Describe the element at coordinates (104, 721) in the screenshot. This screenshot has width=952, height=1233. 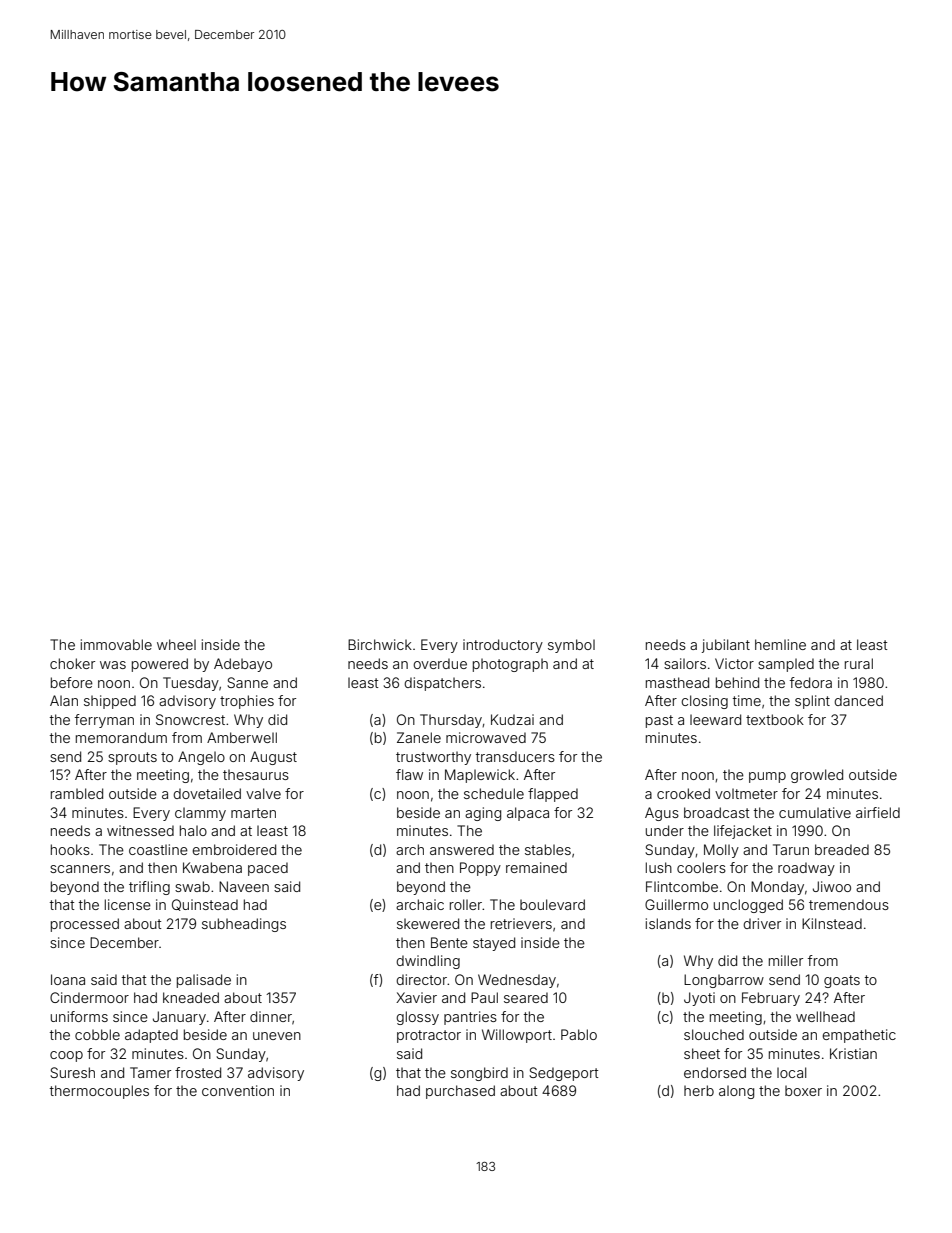
I see `ferryman` at that location.
